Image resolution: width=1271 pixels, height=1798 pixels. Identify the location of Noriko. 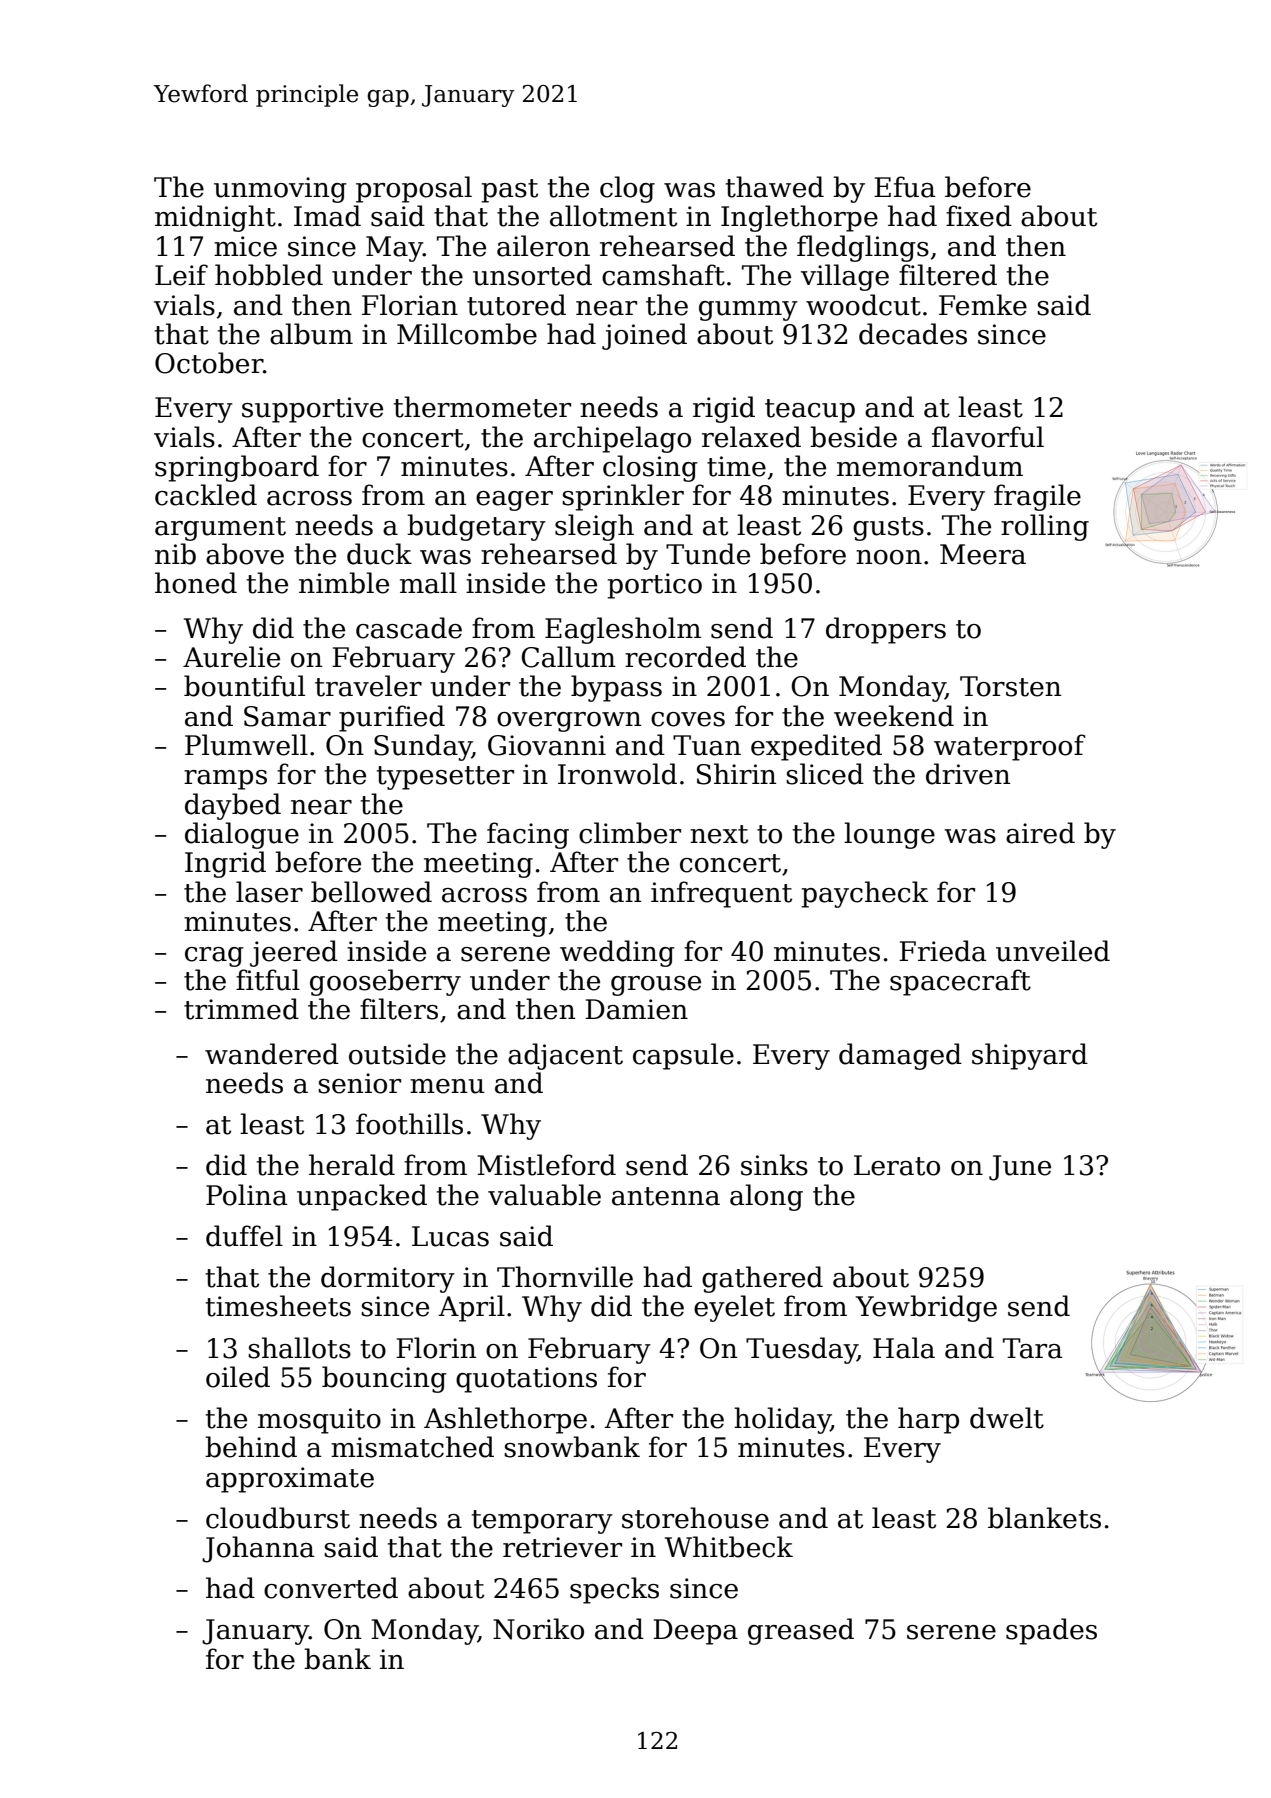
(538, 1629).
